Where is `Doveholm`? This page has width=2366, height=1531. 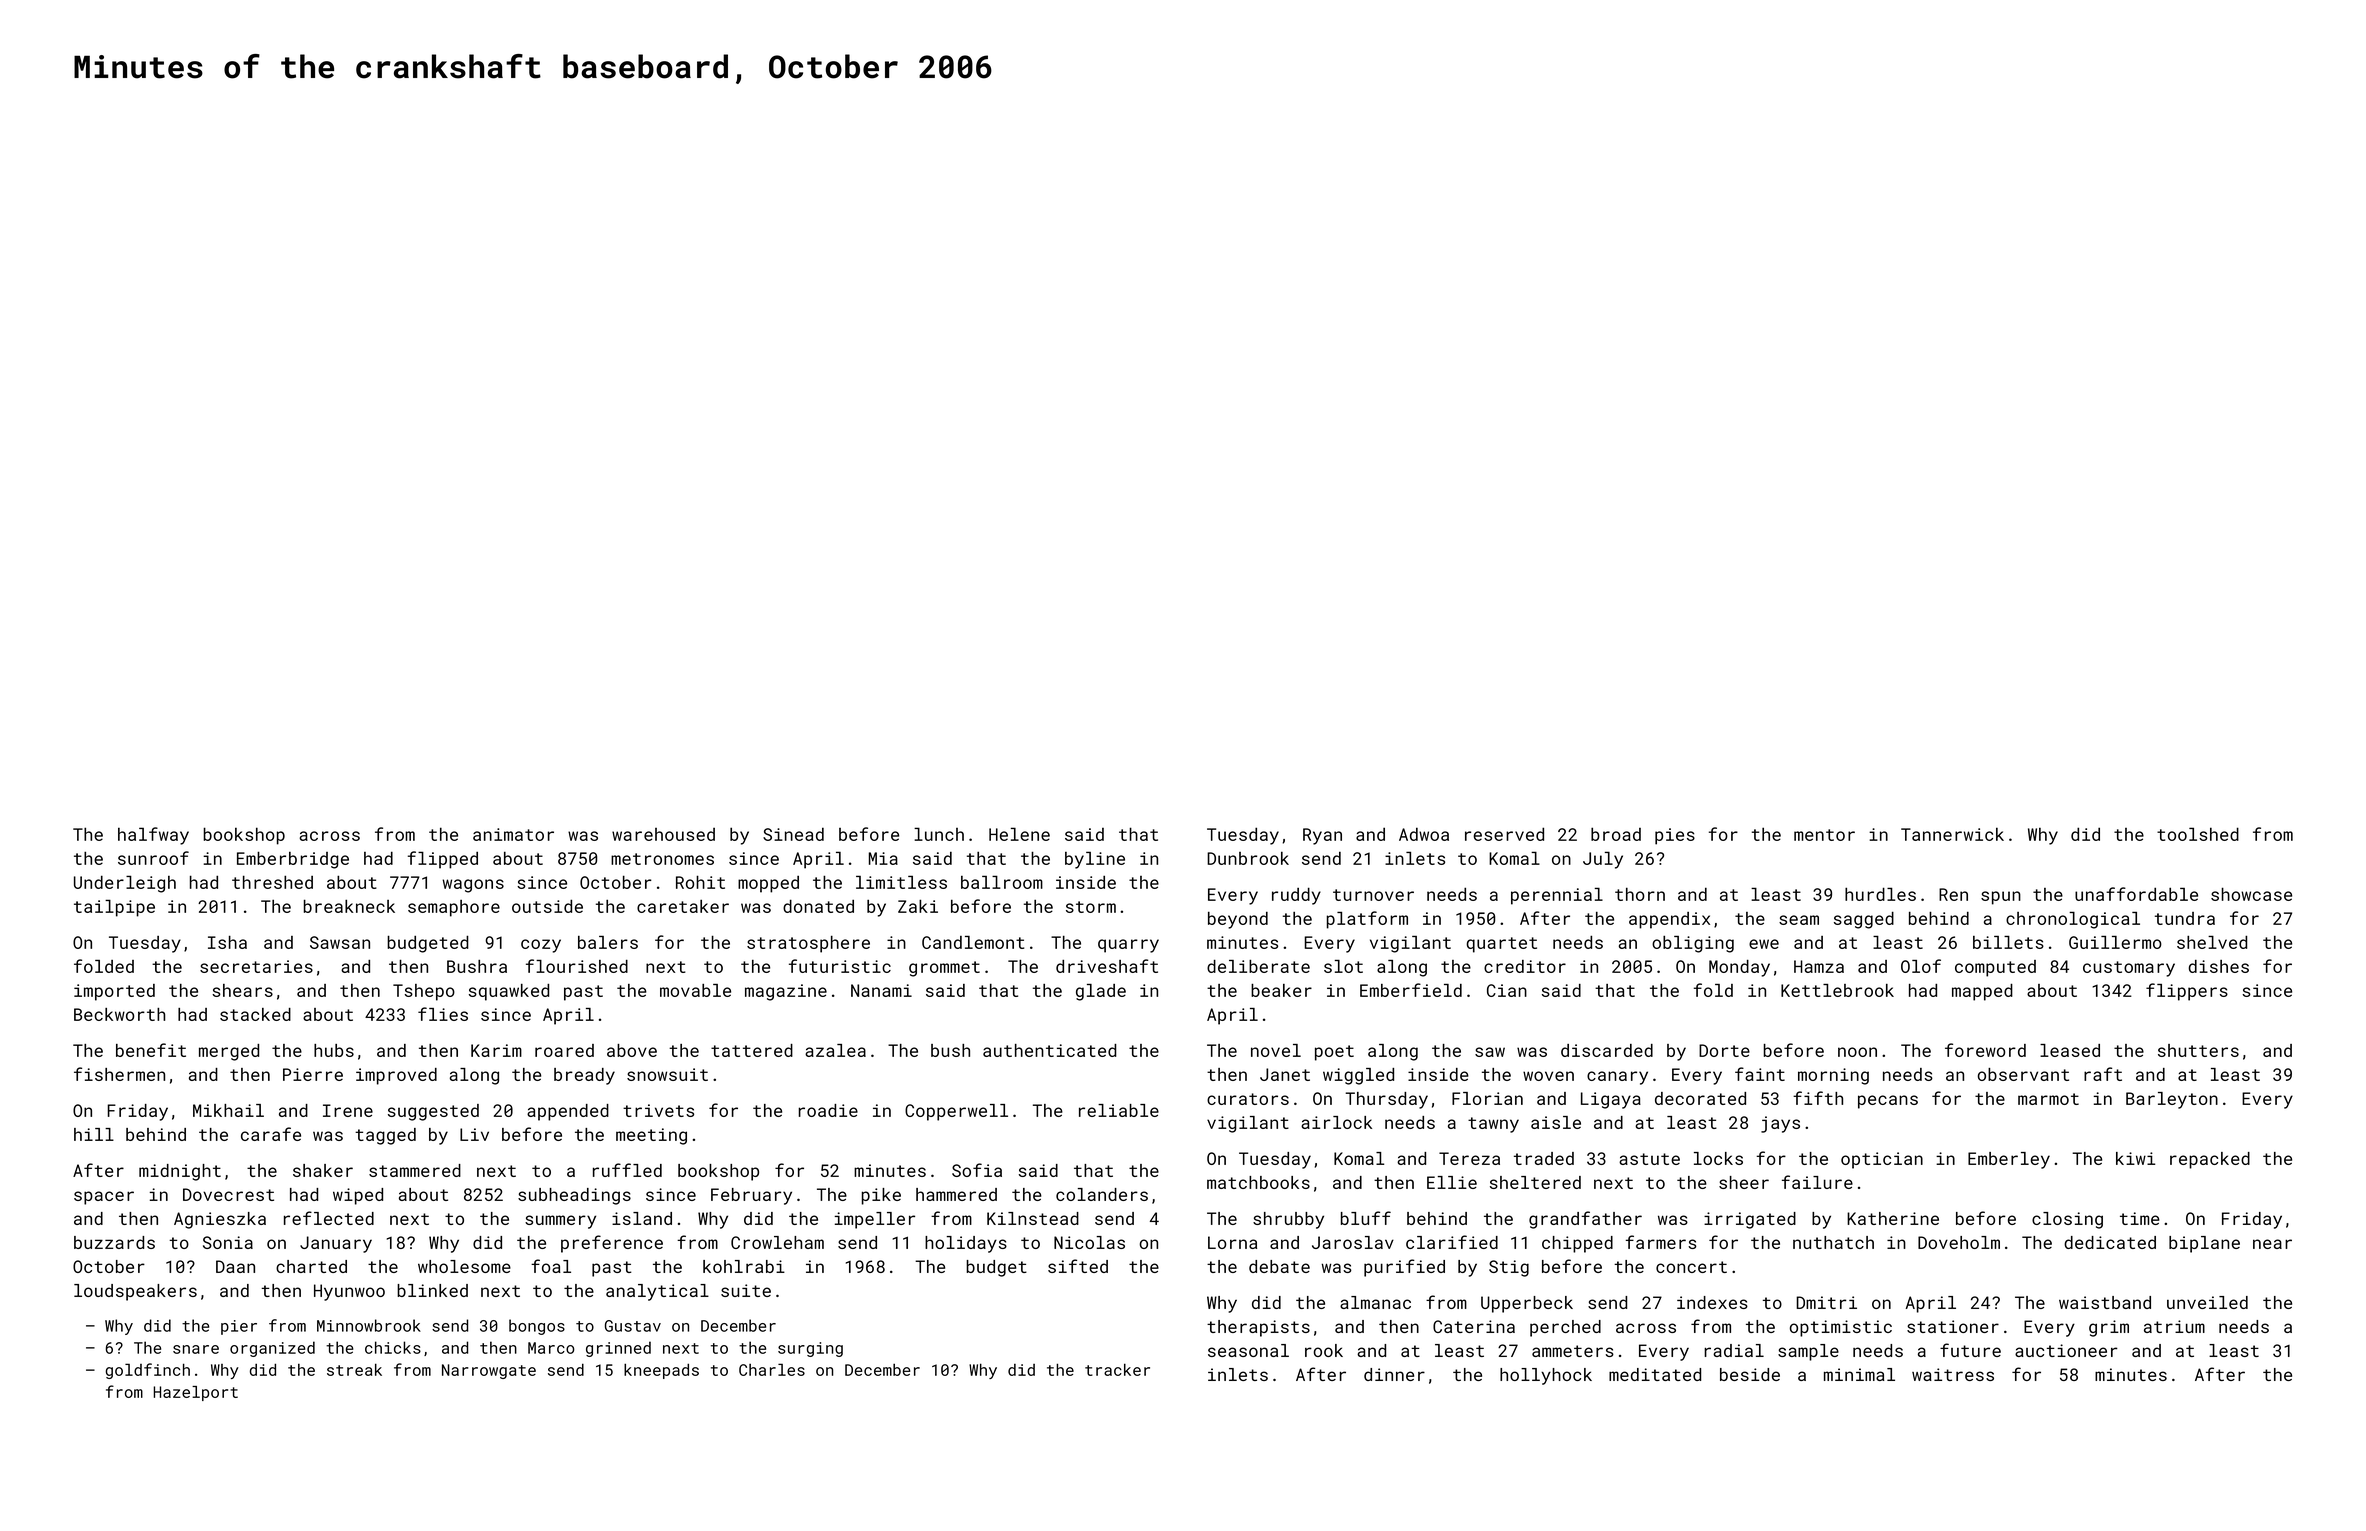 Doveholm is located at coordinates (1959, 1242).
